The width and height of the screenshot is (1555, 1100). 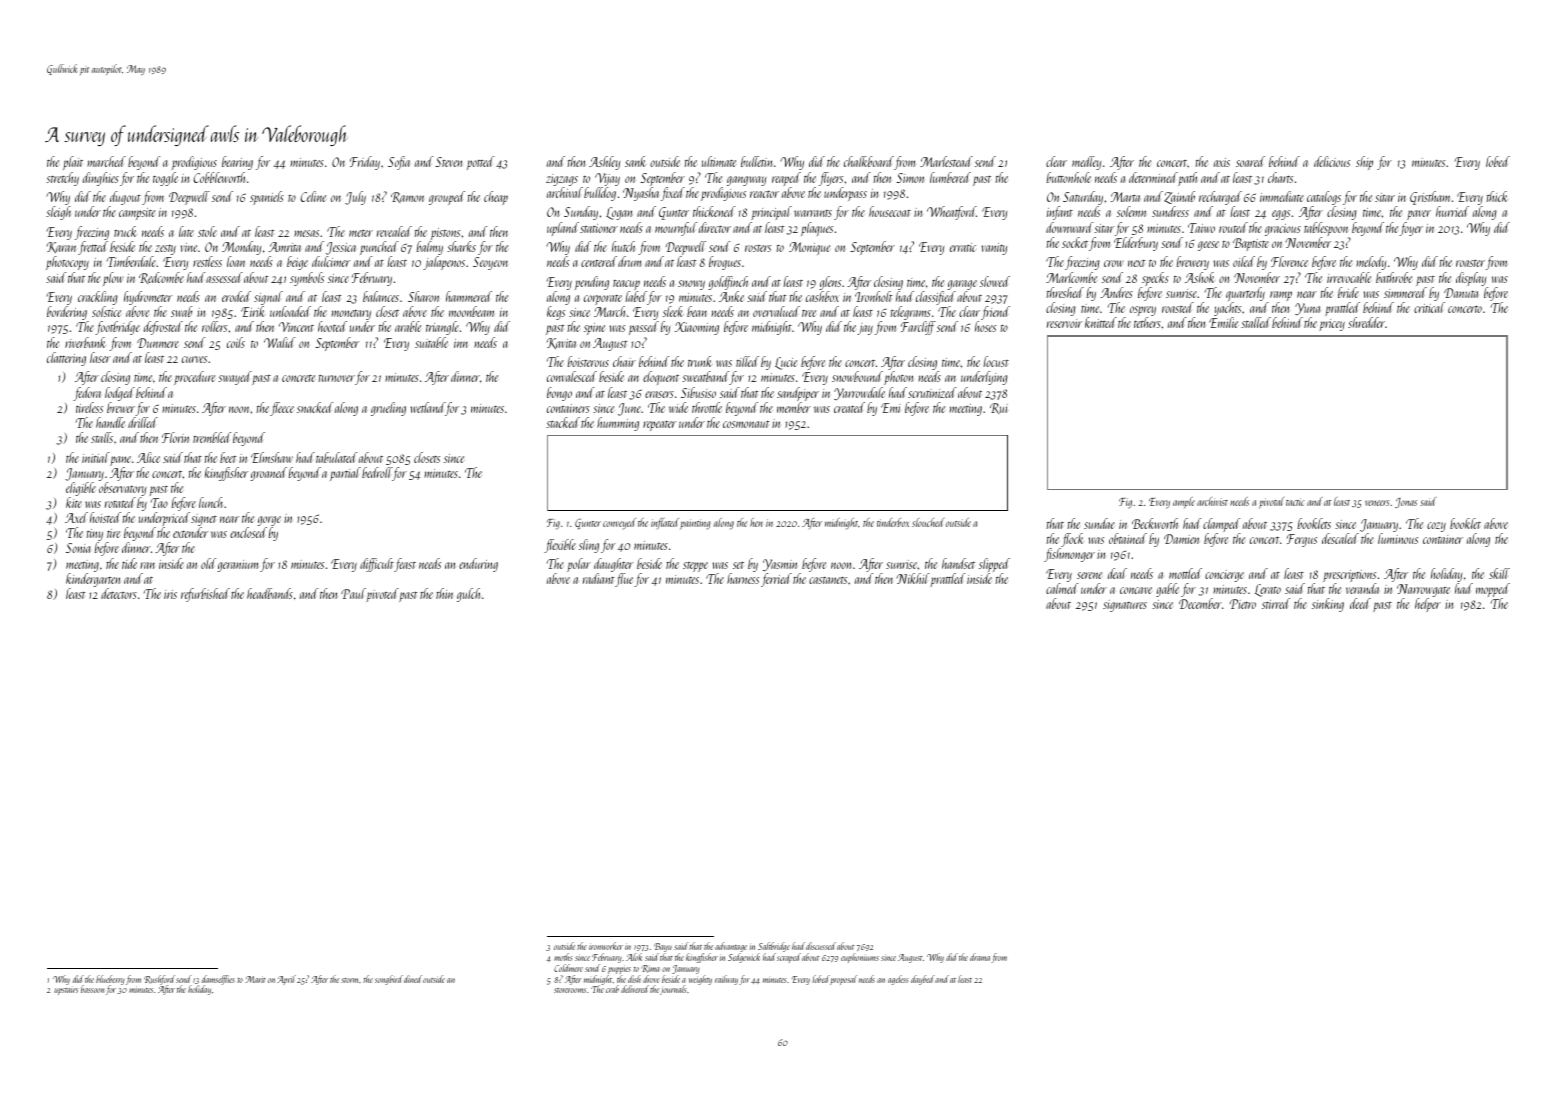 I want to click on Jonas, so click(x=1406, y=503).
